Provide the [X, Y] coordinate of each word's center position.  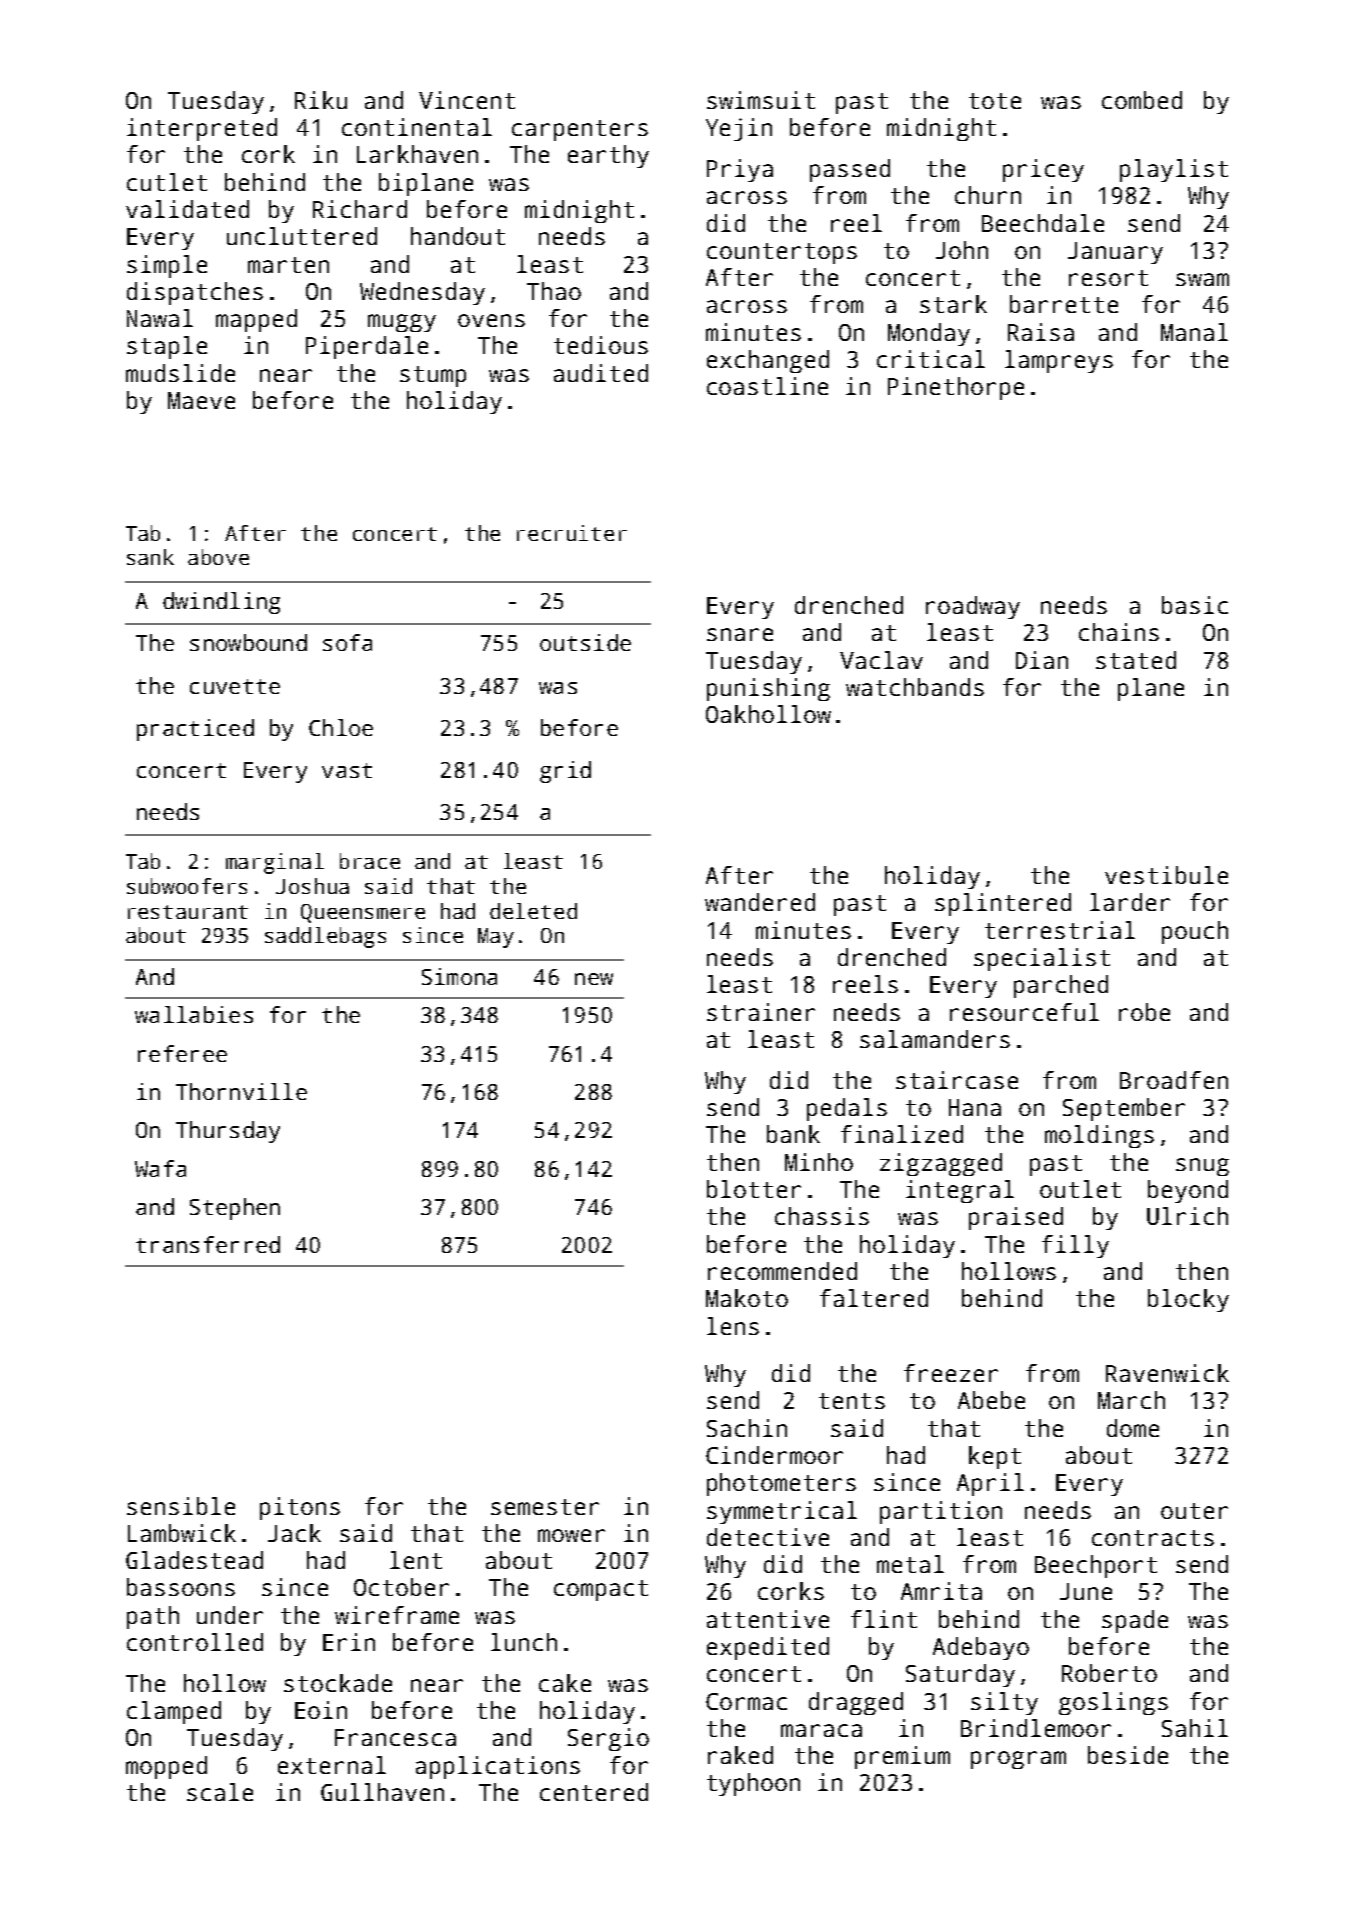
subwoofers [187, 886]
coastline [767, 386]
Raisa [1041, 332]
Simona [459, 976]
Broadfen [1174, 1080]
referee [182, 1053]
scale [220, 1792]
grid [565, 772]
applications [498, 1767]
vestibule [1166, 875]
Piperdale [367, 347]
